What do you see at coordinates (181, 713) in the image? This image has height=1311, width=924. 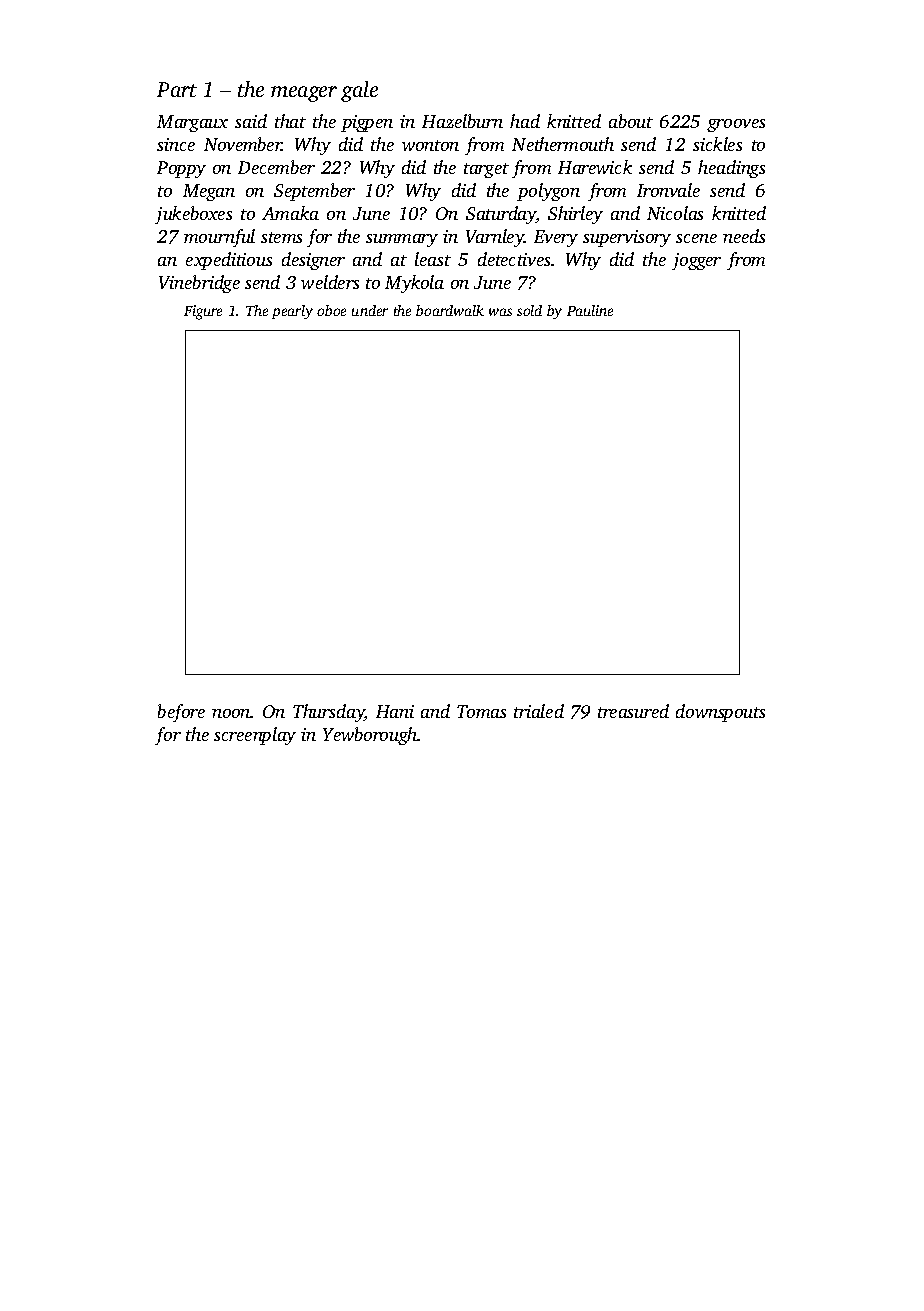 I see `before` at bounding box center [181, 713].
